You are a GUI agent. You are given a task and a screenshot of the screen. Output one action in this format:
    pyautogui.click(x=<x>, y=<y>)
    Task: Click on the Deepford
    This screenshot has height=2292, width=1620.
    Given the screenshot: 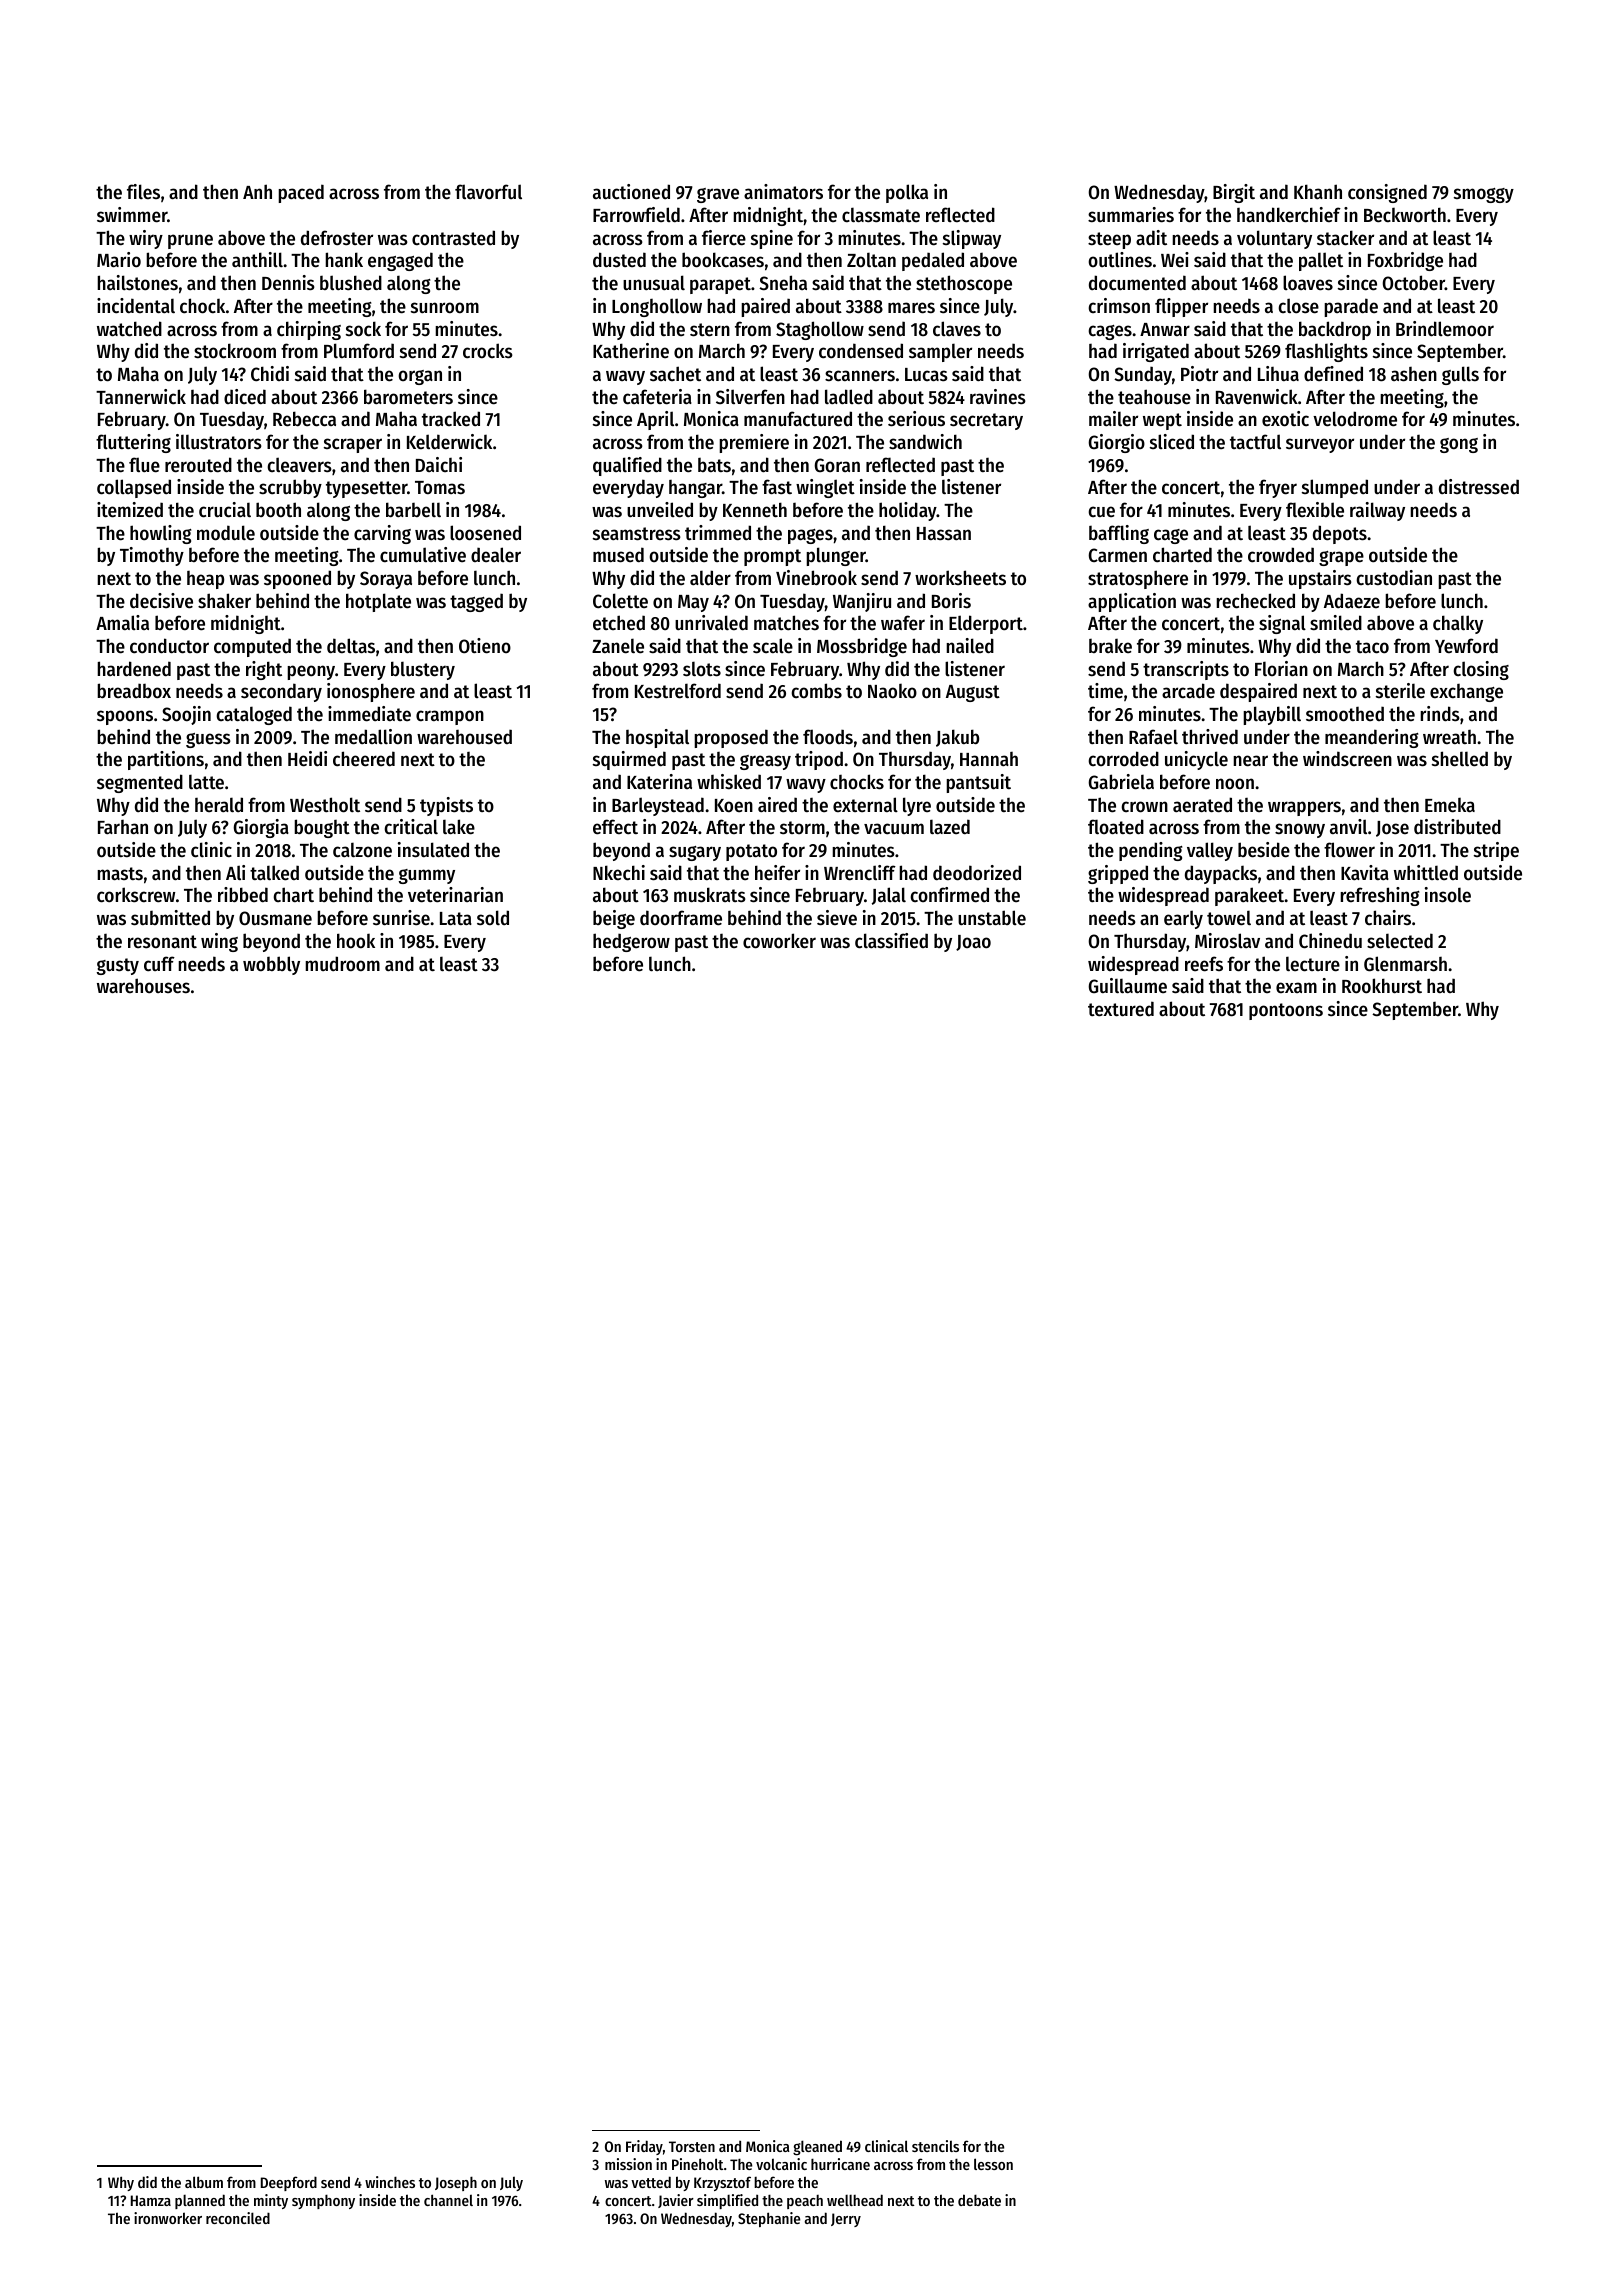 What is the action you would take?
    pyautogui.click(x=289, y=2183)
